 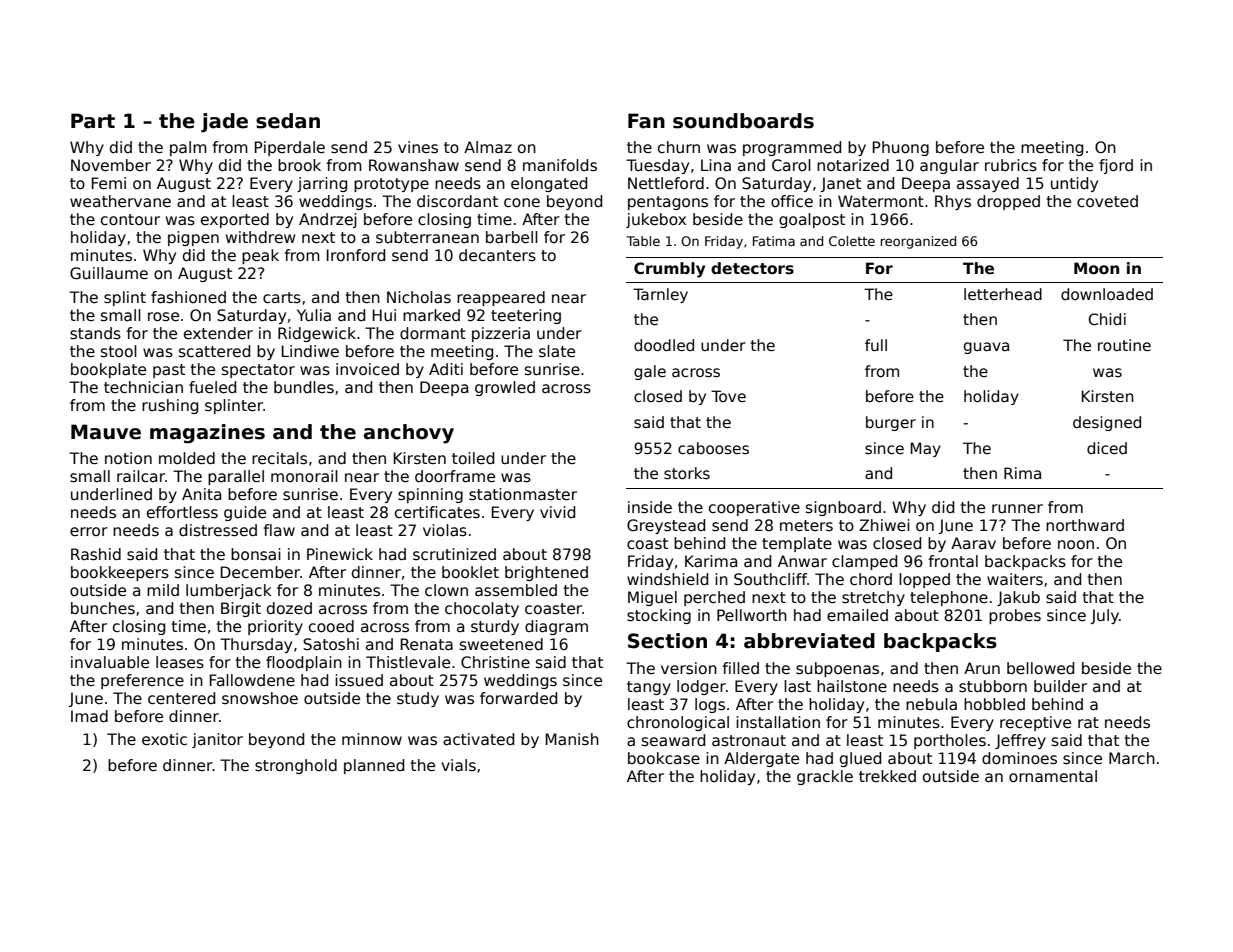 What do you see at coordinates (1040, 668) in the page?
I see `bellowed` at bounding box center [1040, 668].
